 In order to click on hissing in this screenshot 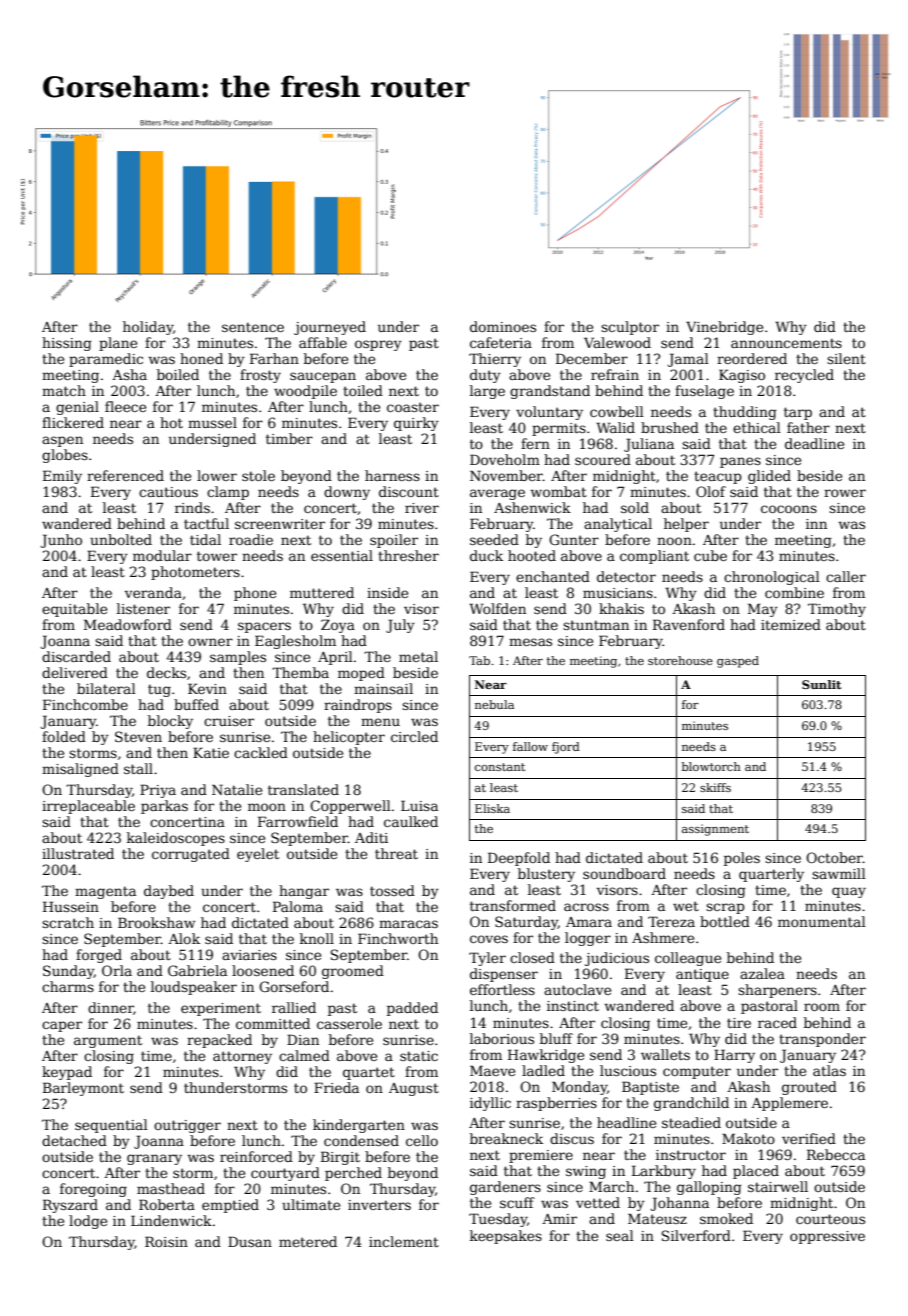, I will do `click(67, 344)`.
